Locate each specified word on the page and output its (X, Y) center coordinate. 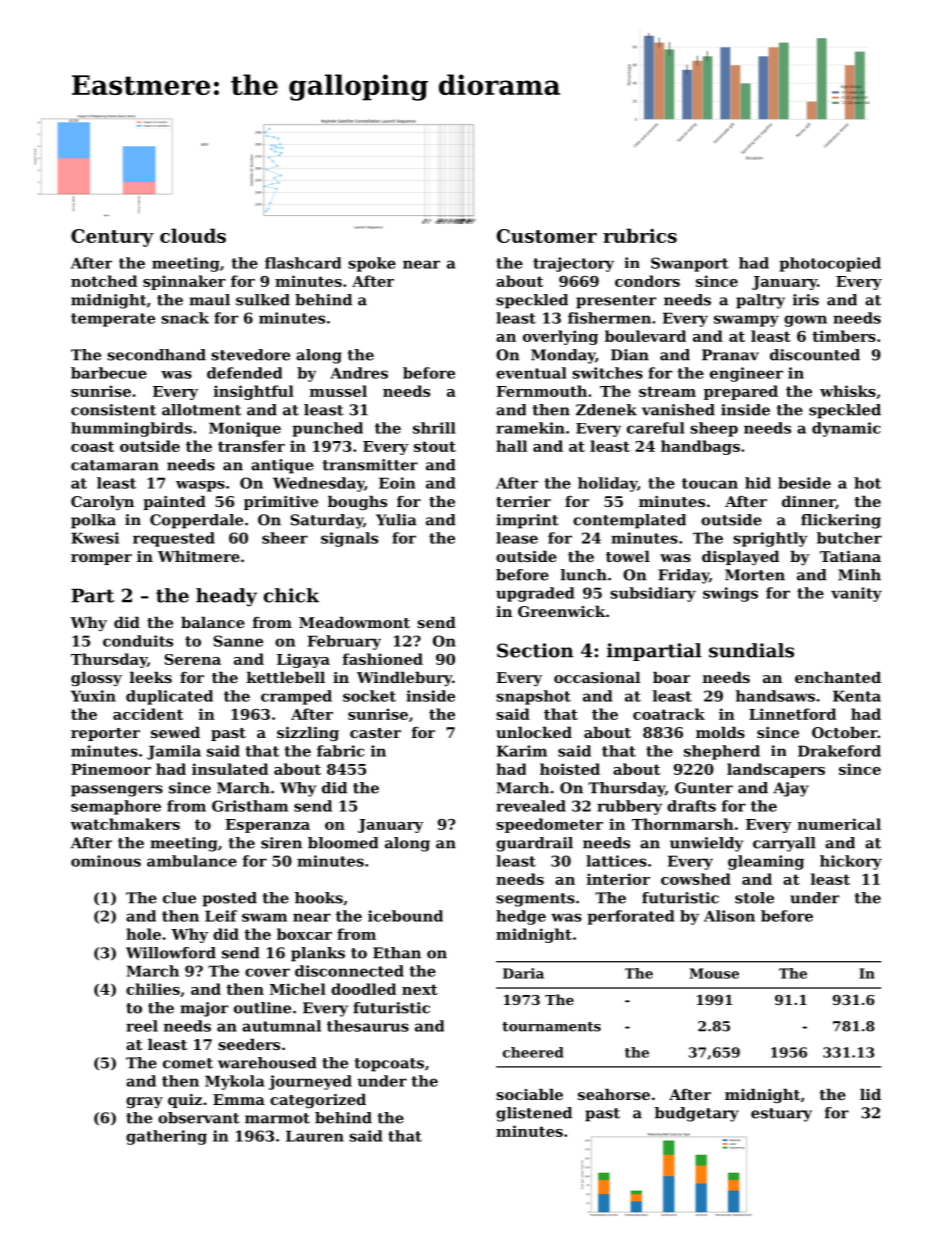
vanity (856, 594)
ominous (106, 861)
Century (112, 238)
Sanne (238, 641)
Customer (547, 236)
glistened (534, 1114)
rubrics (640, 235)
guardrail (534, 844)
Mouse (714, 973)
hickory (851, 862)
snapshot (533, 697)
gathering (166, 1137)
